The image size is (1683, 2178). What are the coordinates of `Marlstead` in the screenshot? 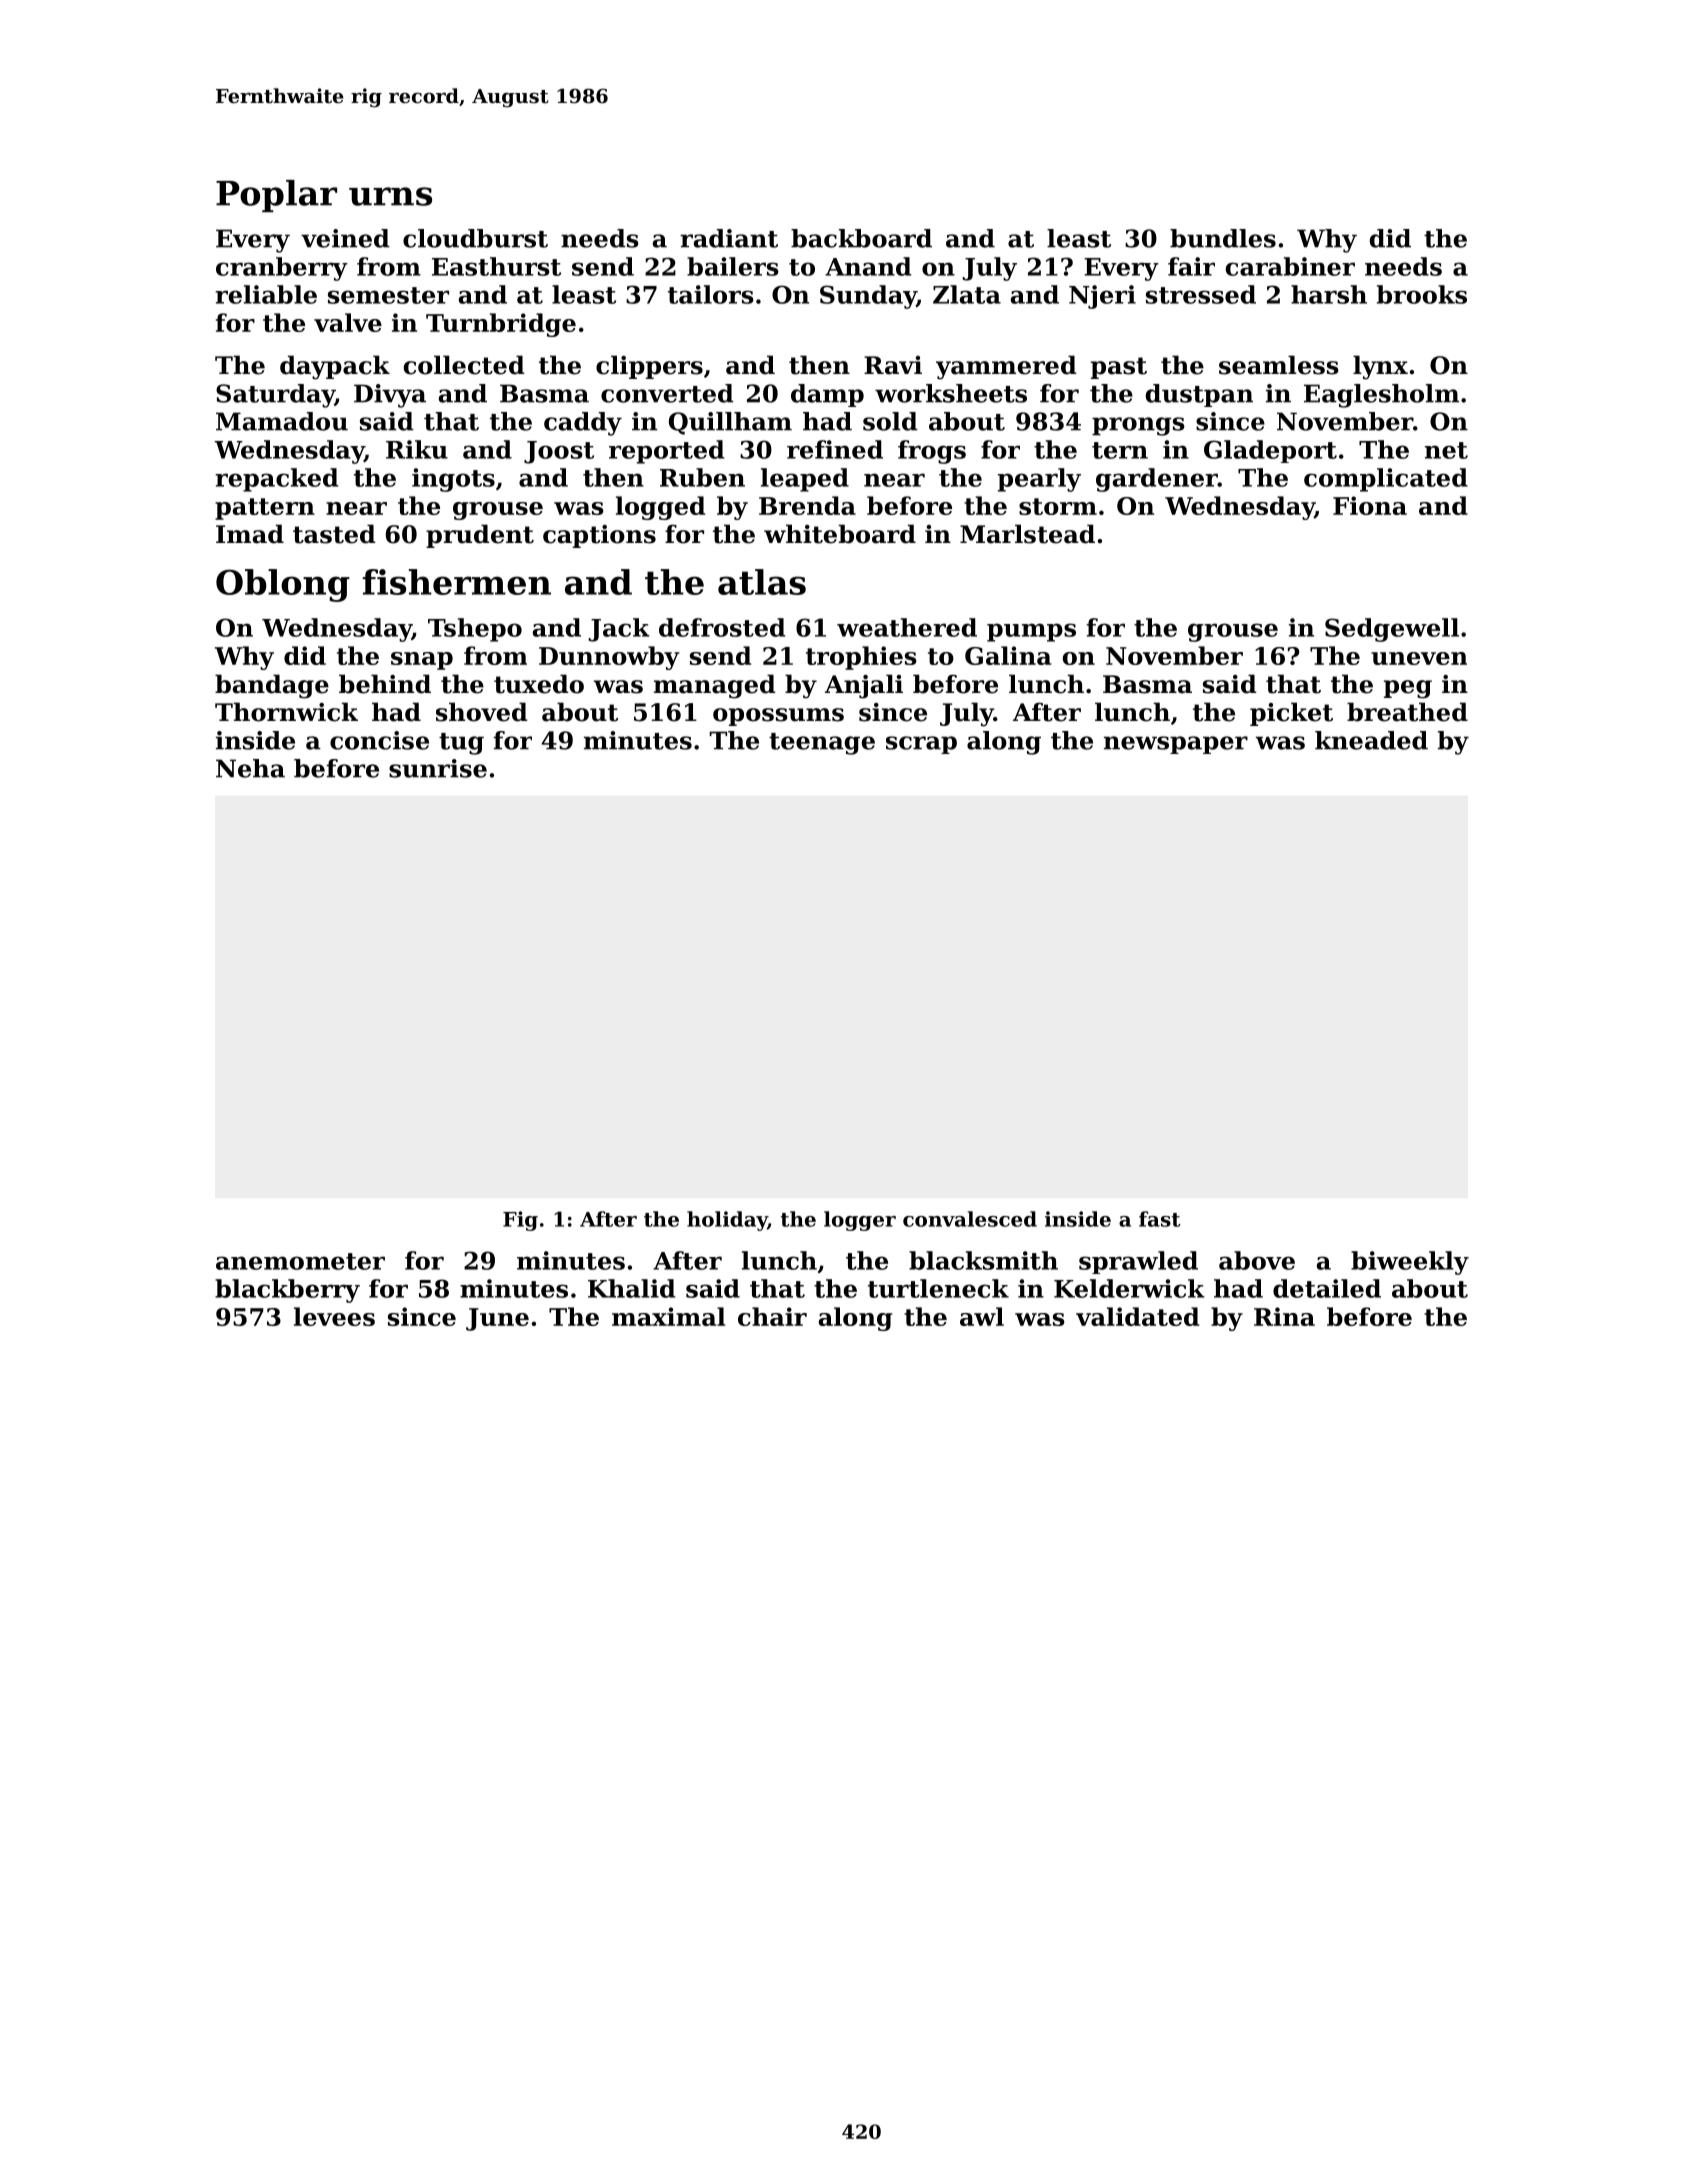 It's located at (1027, 534).
